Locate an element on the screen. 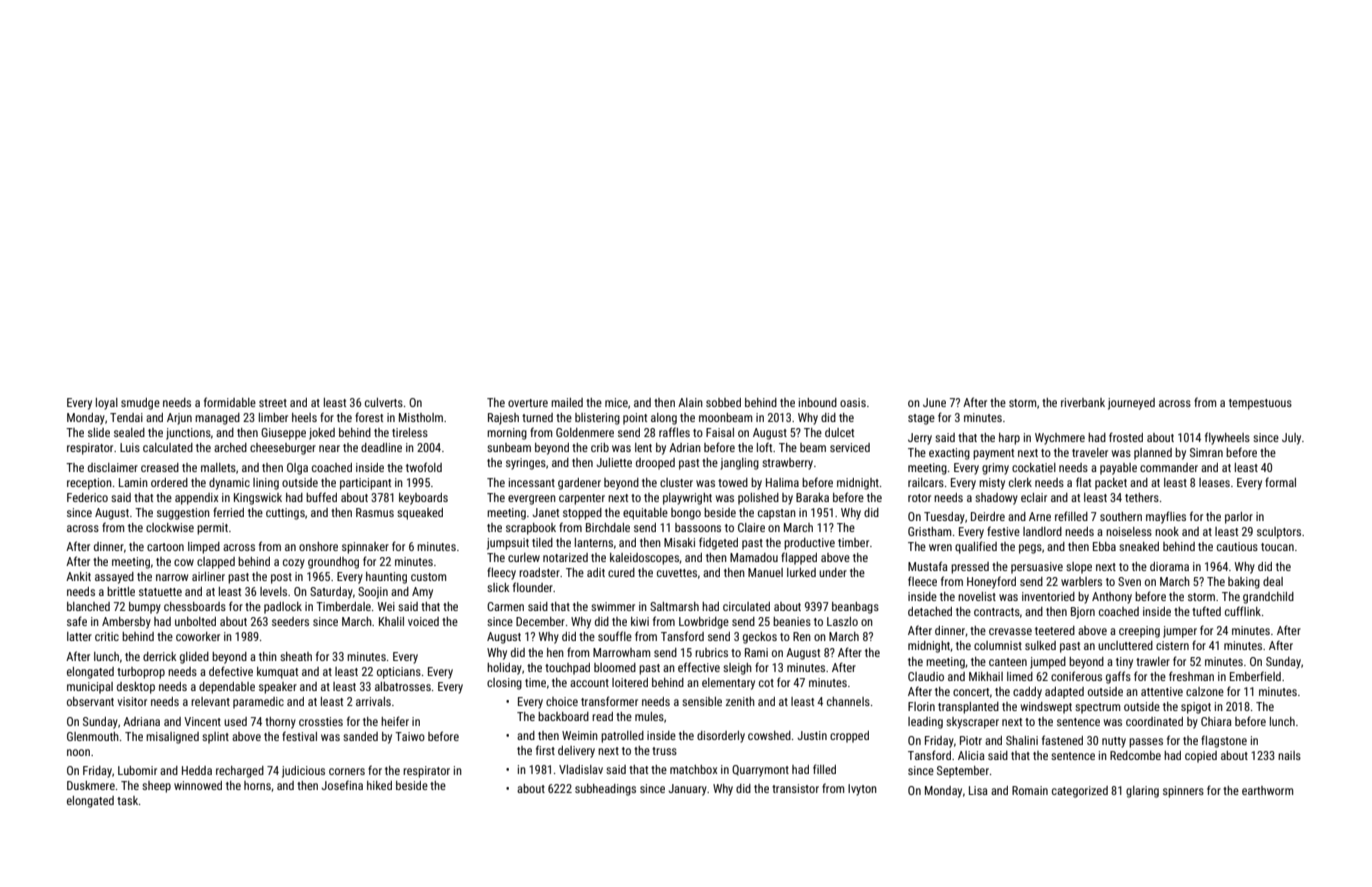 Image resolution: width=1372 pixels, height=887 pixels. Rami is located at coordinates (756, 652).
